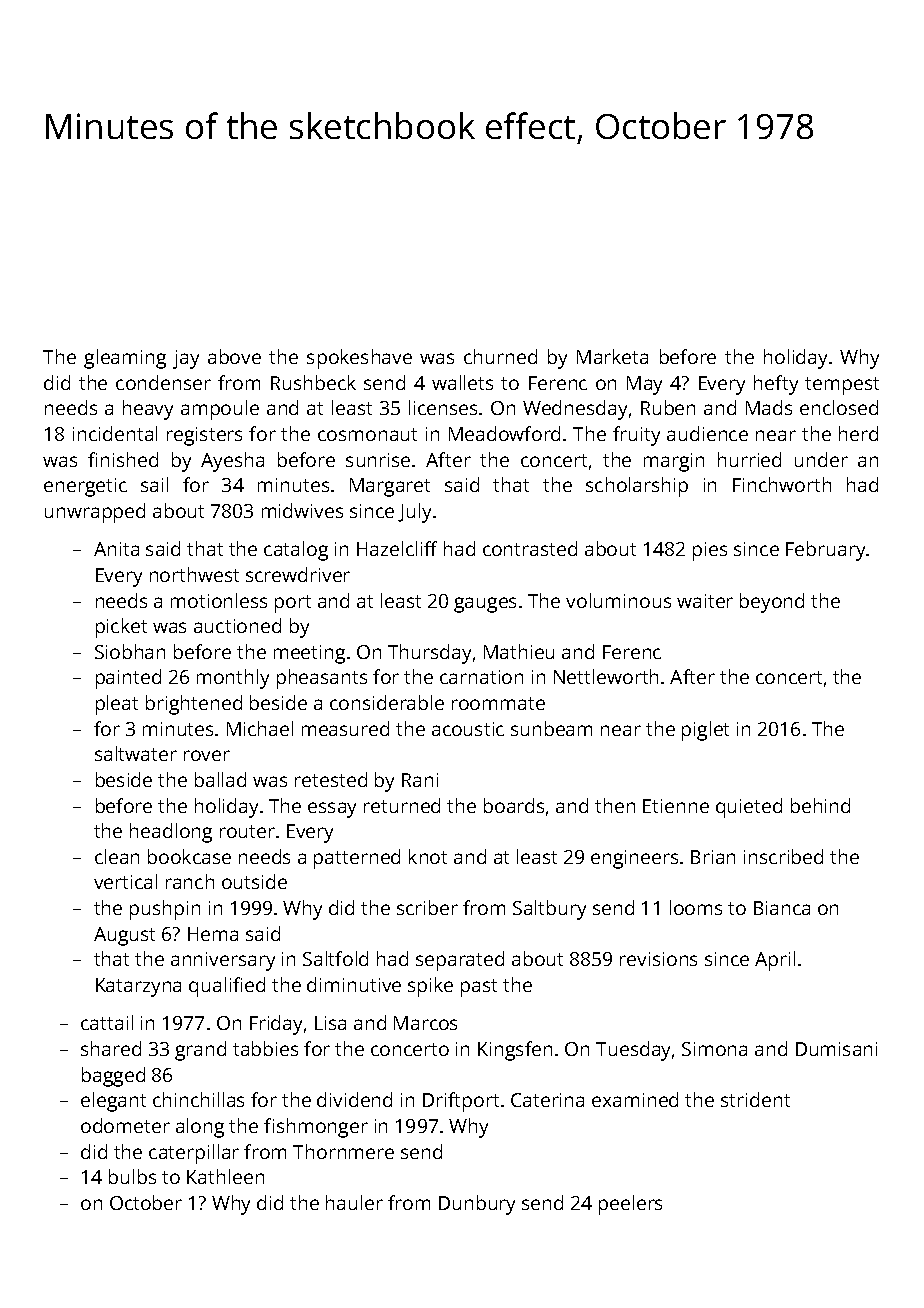 The height and width of the document is (1308, 924). What do you see at coordinates (247, 831) in the document?
I see `router` at bounding box center [247, 831].
